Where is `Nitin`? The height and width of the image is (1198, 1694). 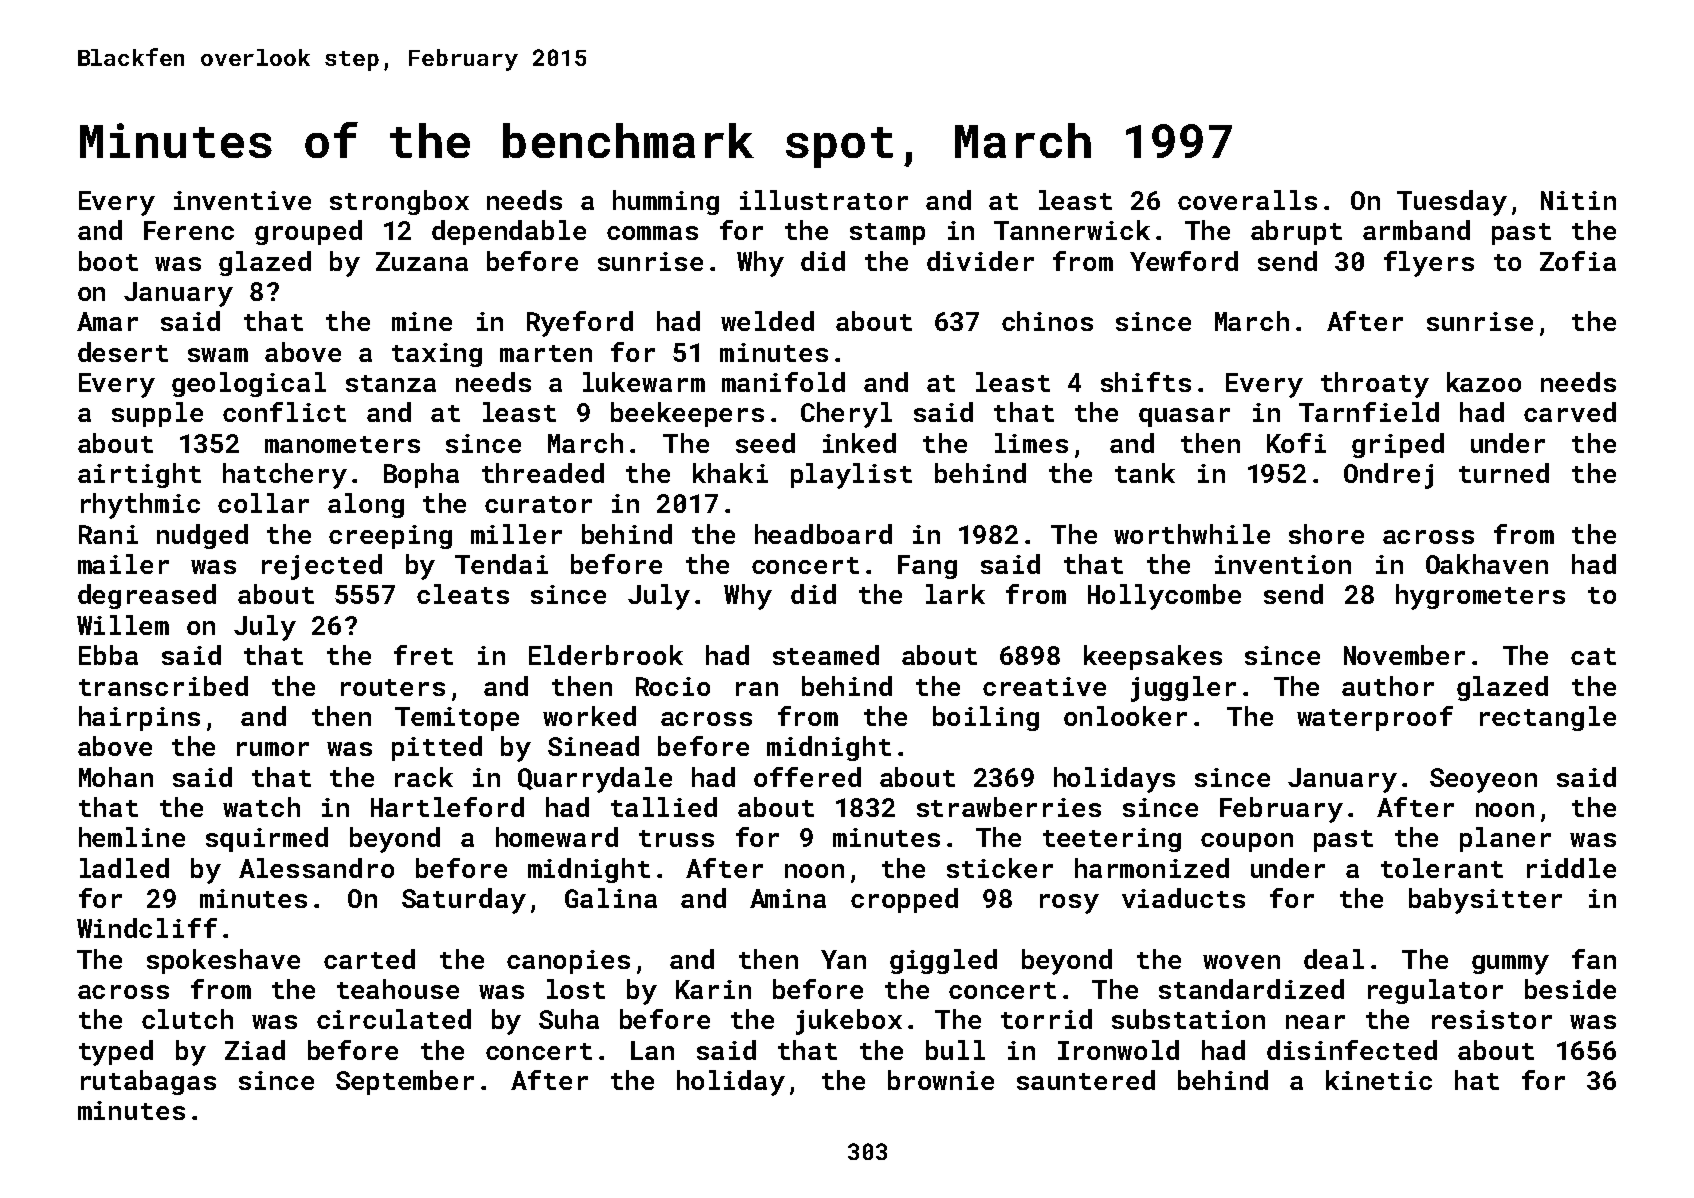
Nitin is located at coordinates (1578, 200).
